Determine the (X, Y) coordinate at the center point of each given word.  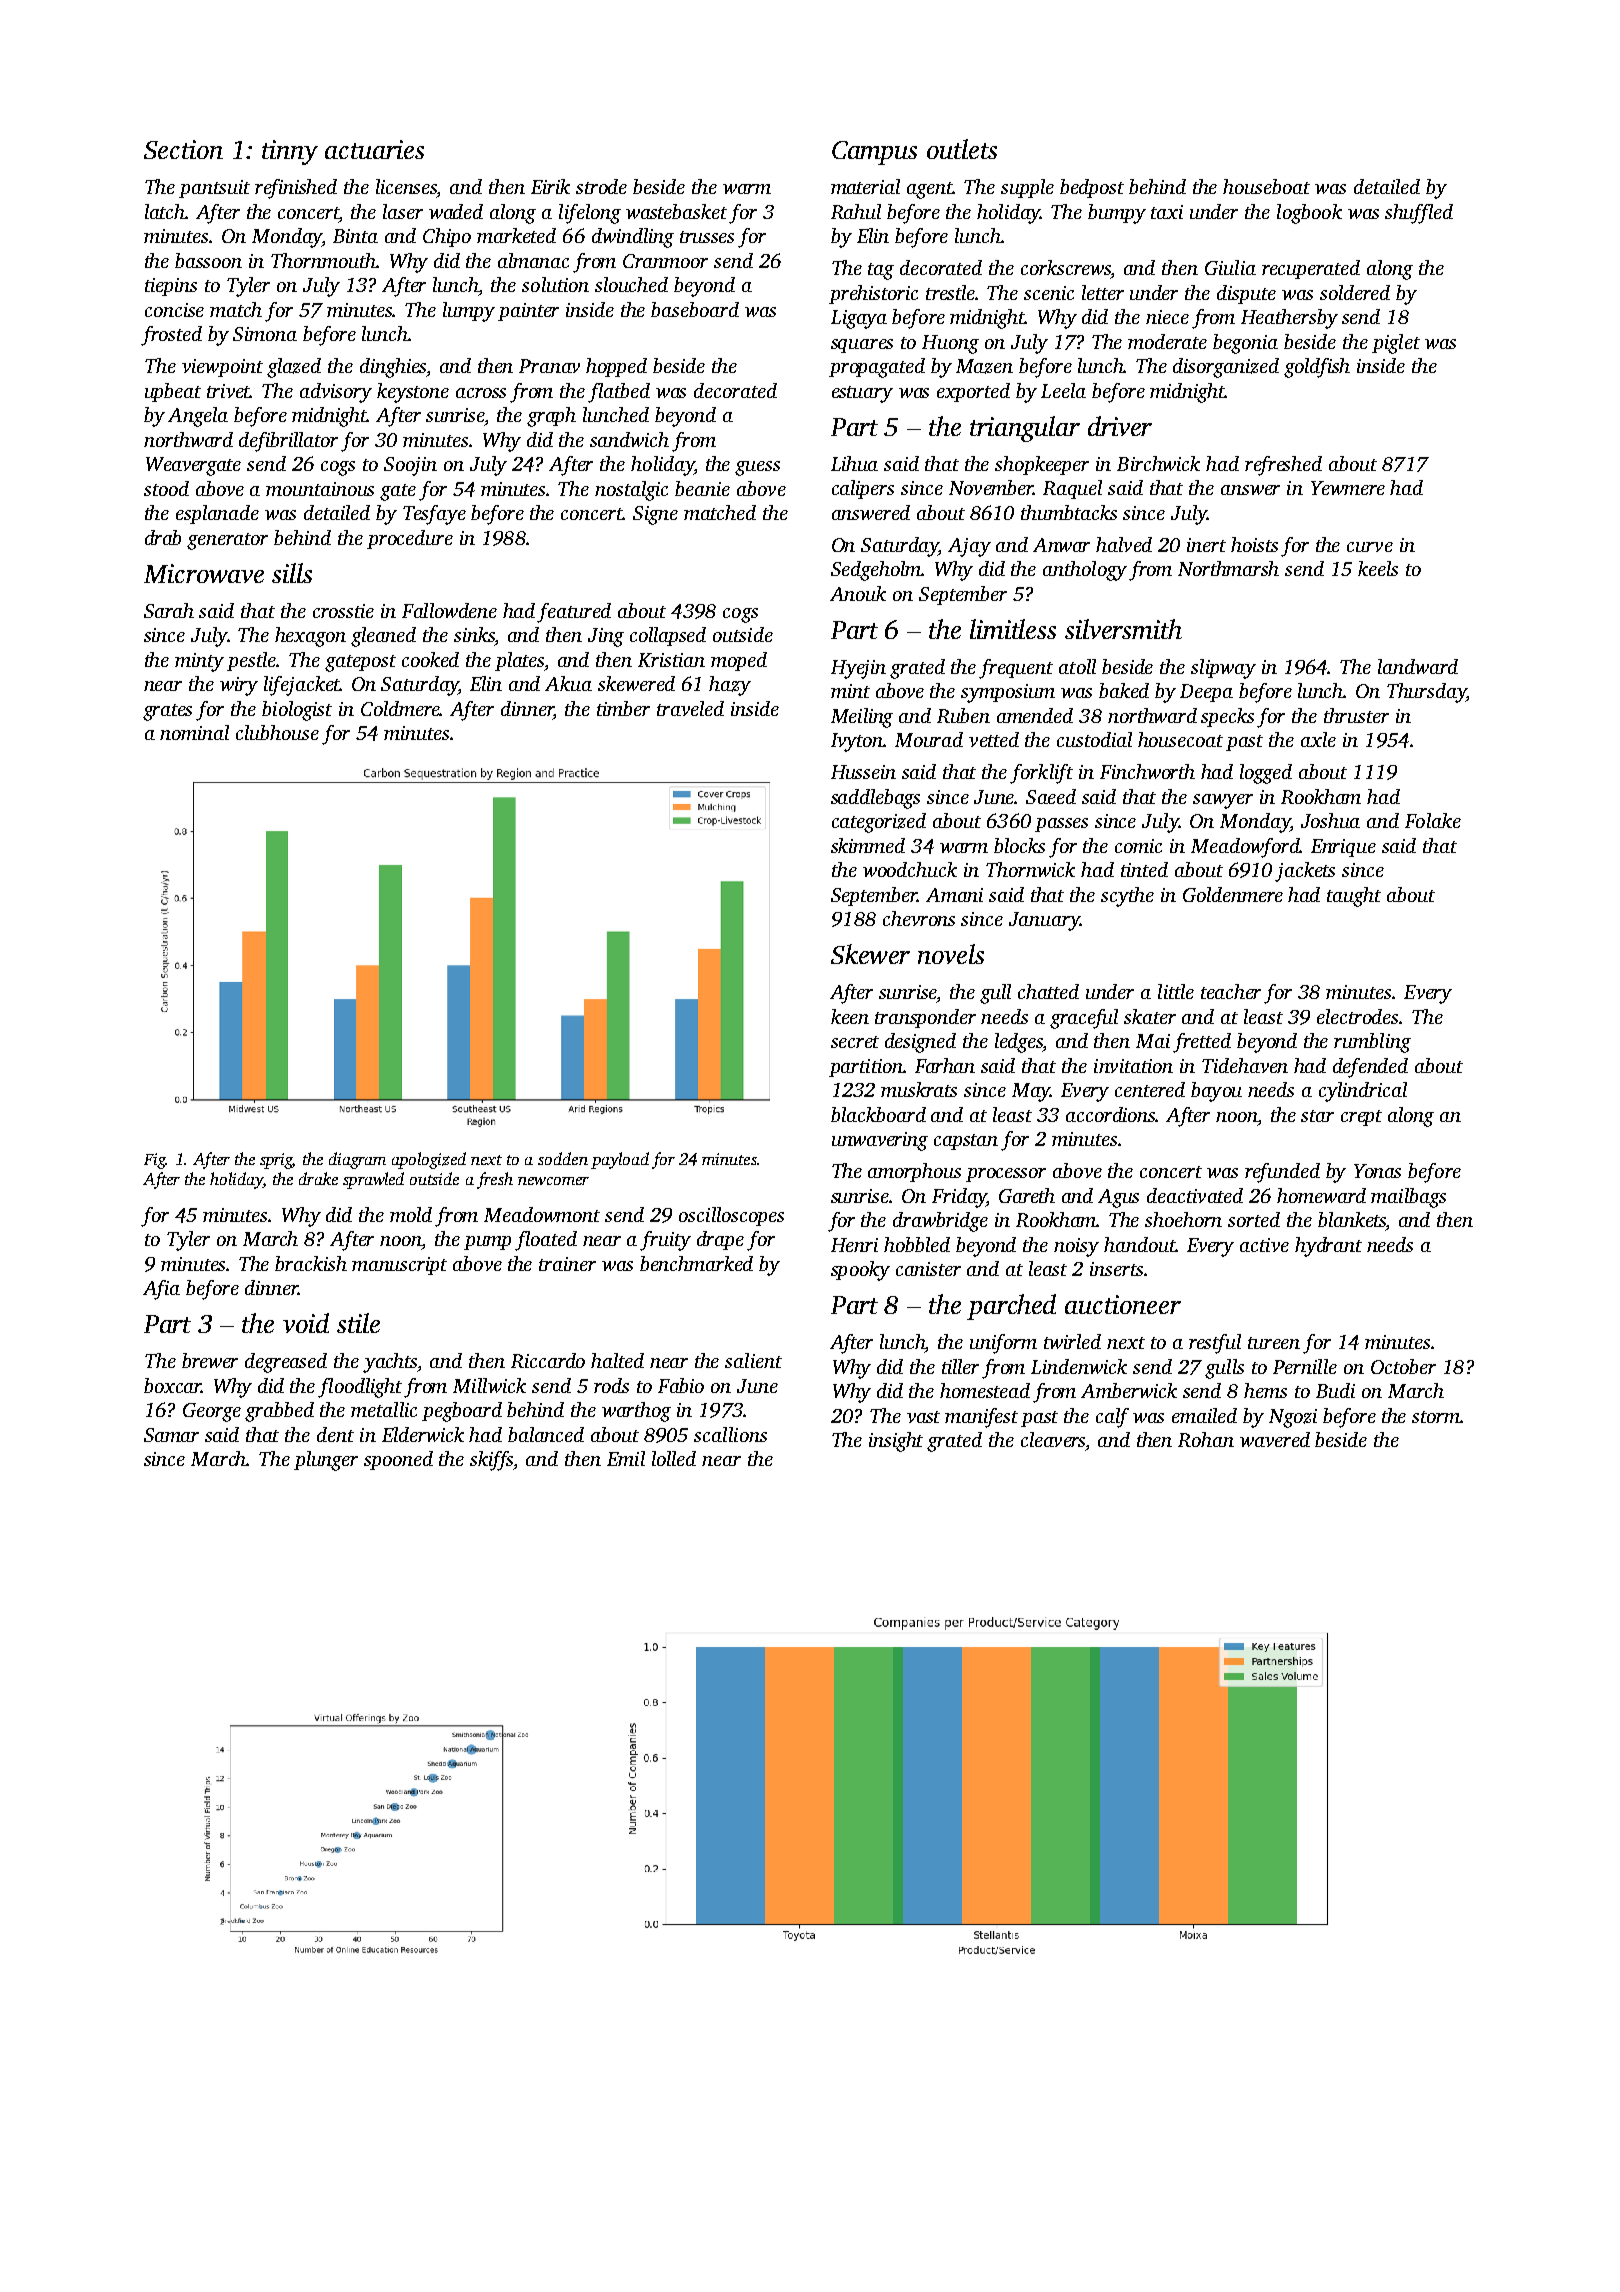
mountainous (320, 489)
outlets (962, 149)
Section (183, 149)
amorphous (914, 1172)
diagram (357, 1160)
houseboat (1266, 186)
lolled (674, 1458)
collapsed (668, 636)
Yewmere (1348, 488)
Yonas (1377, 1171)
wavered (1275, 1439)
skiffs (492, 1461)
